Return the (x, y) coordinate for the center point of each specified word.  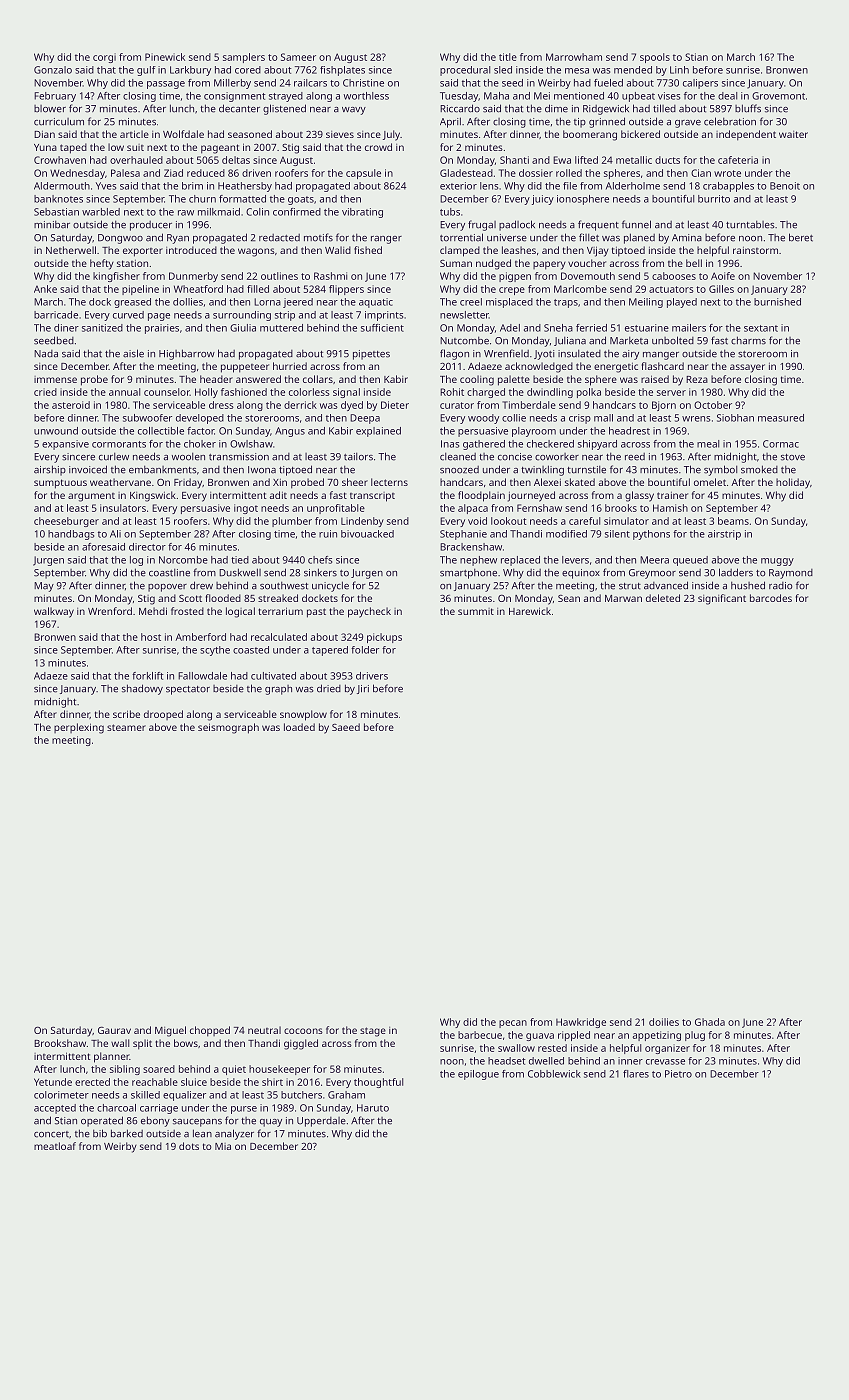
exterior (458, 186)
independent (746, 135)
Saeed (346, 727)
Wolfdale (183, 134)
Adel (510, 328)
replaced (520, 561)
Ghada (710, 1022)
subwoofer (147, 418)
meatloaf (55, 1146)
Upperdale (321, 1122)
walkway (54, 612)
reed (635, 457)
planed (639, 238)
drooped (163, 715)
